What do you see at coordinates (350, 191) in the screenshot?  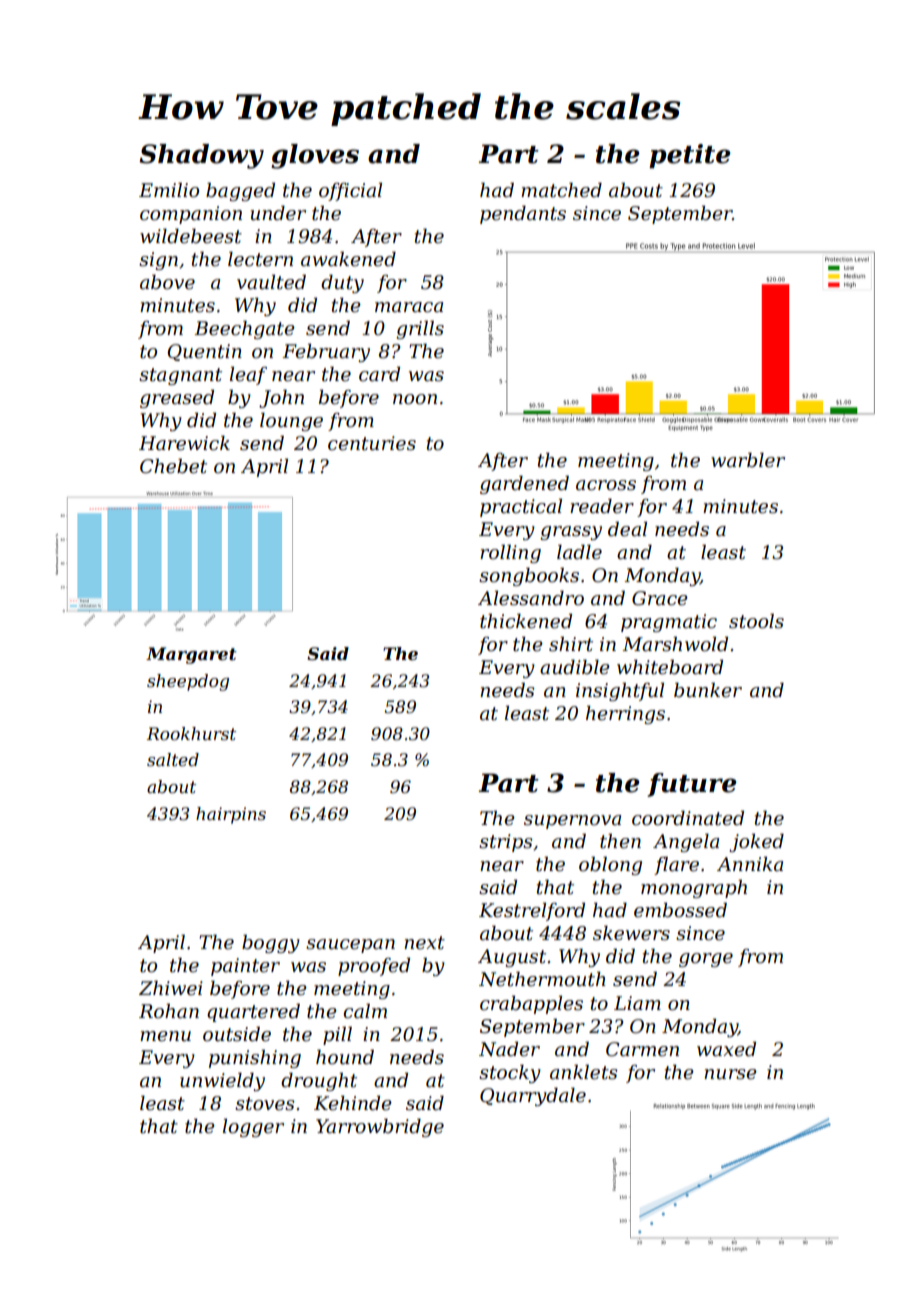 I see `official` at bounding box center [350, 191].
